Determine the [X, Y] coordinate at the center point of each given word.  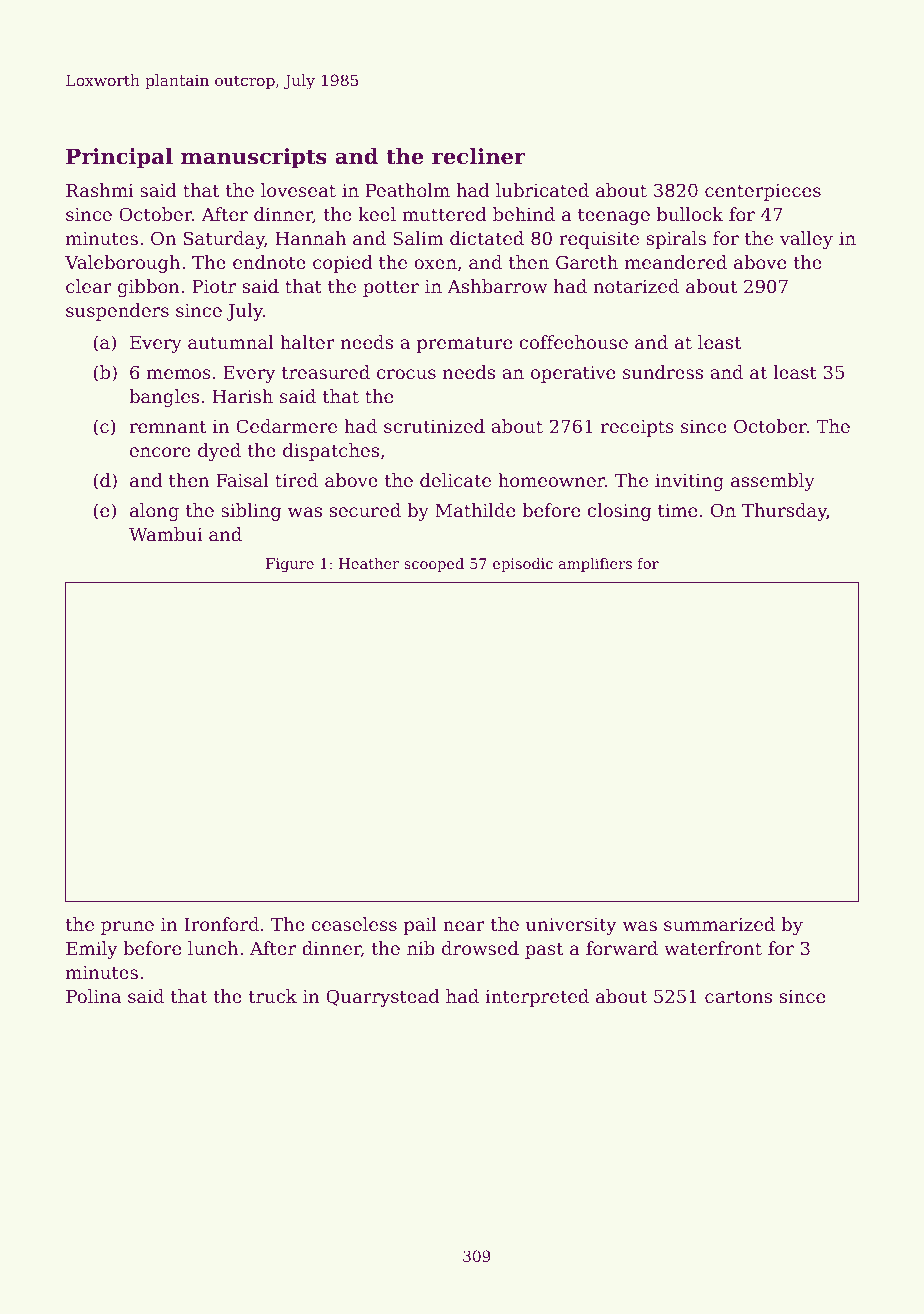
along [154, 512]
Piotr [214, 286]
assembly [773, 482]
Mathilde [475, 510]
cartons [738, 996]
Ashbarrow [497, 286]
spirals [676, 240]
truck [273, 996]
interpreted [537, 998]
